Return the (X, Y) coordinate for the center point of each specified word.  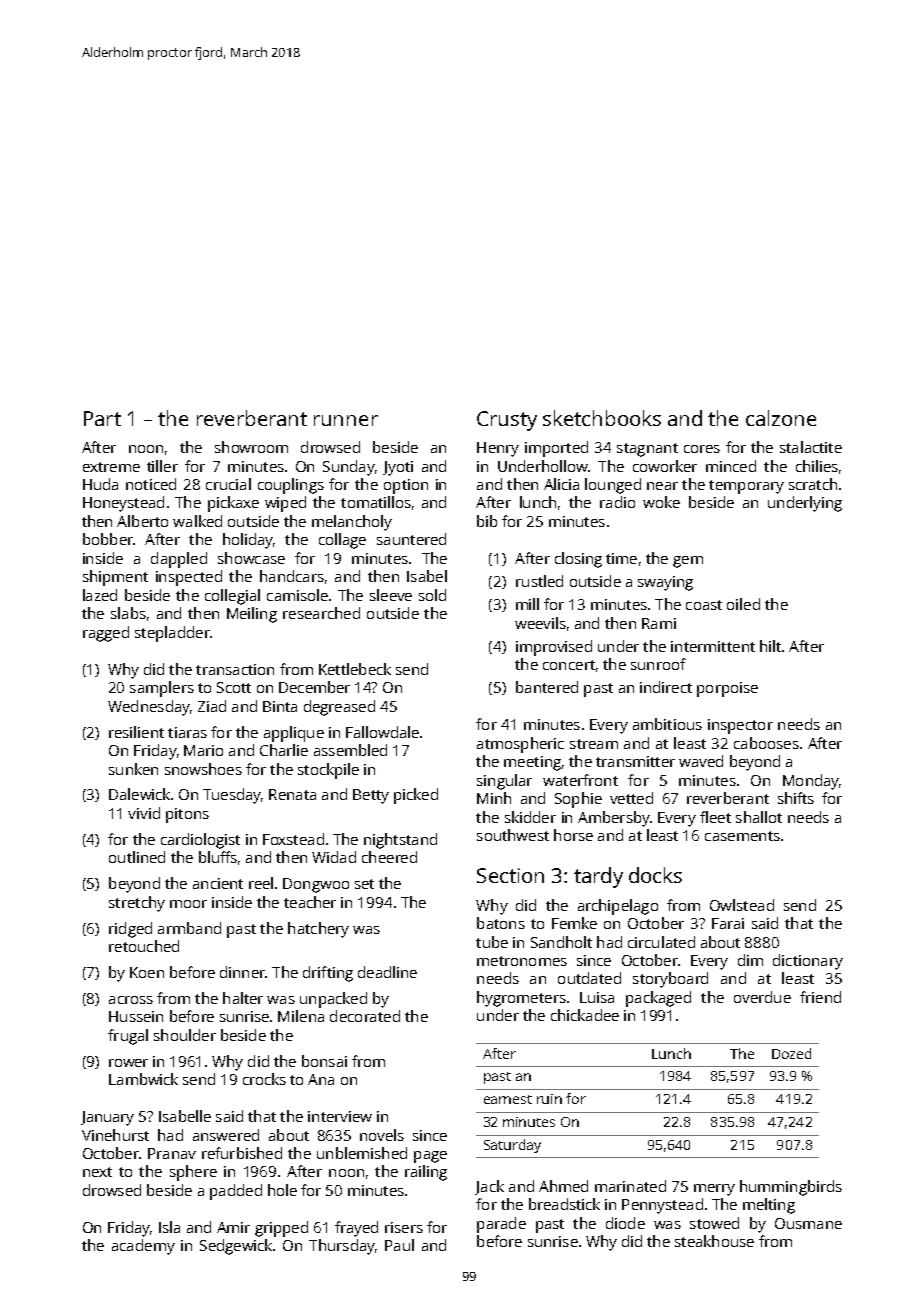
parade (501, 1225)
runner (346, 420)
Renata (292, 794)
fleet (715, 817)
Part (102, 418)
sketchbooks (602, 418)
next (97, 1172)
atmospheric (520, 745)
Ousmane (808, 1223)
